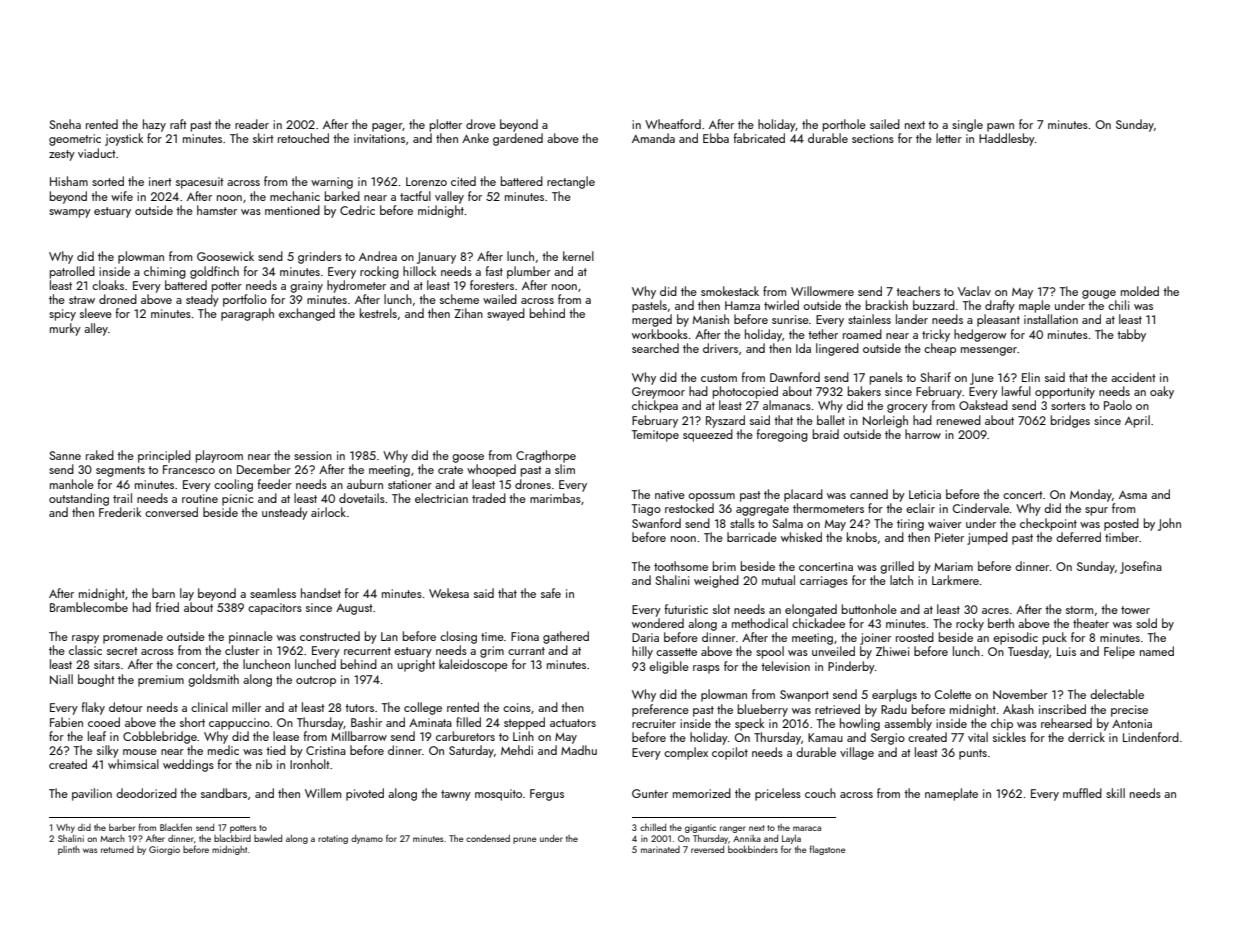  I want to click on derrick, so click(1086, 737).
